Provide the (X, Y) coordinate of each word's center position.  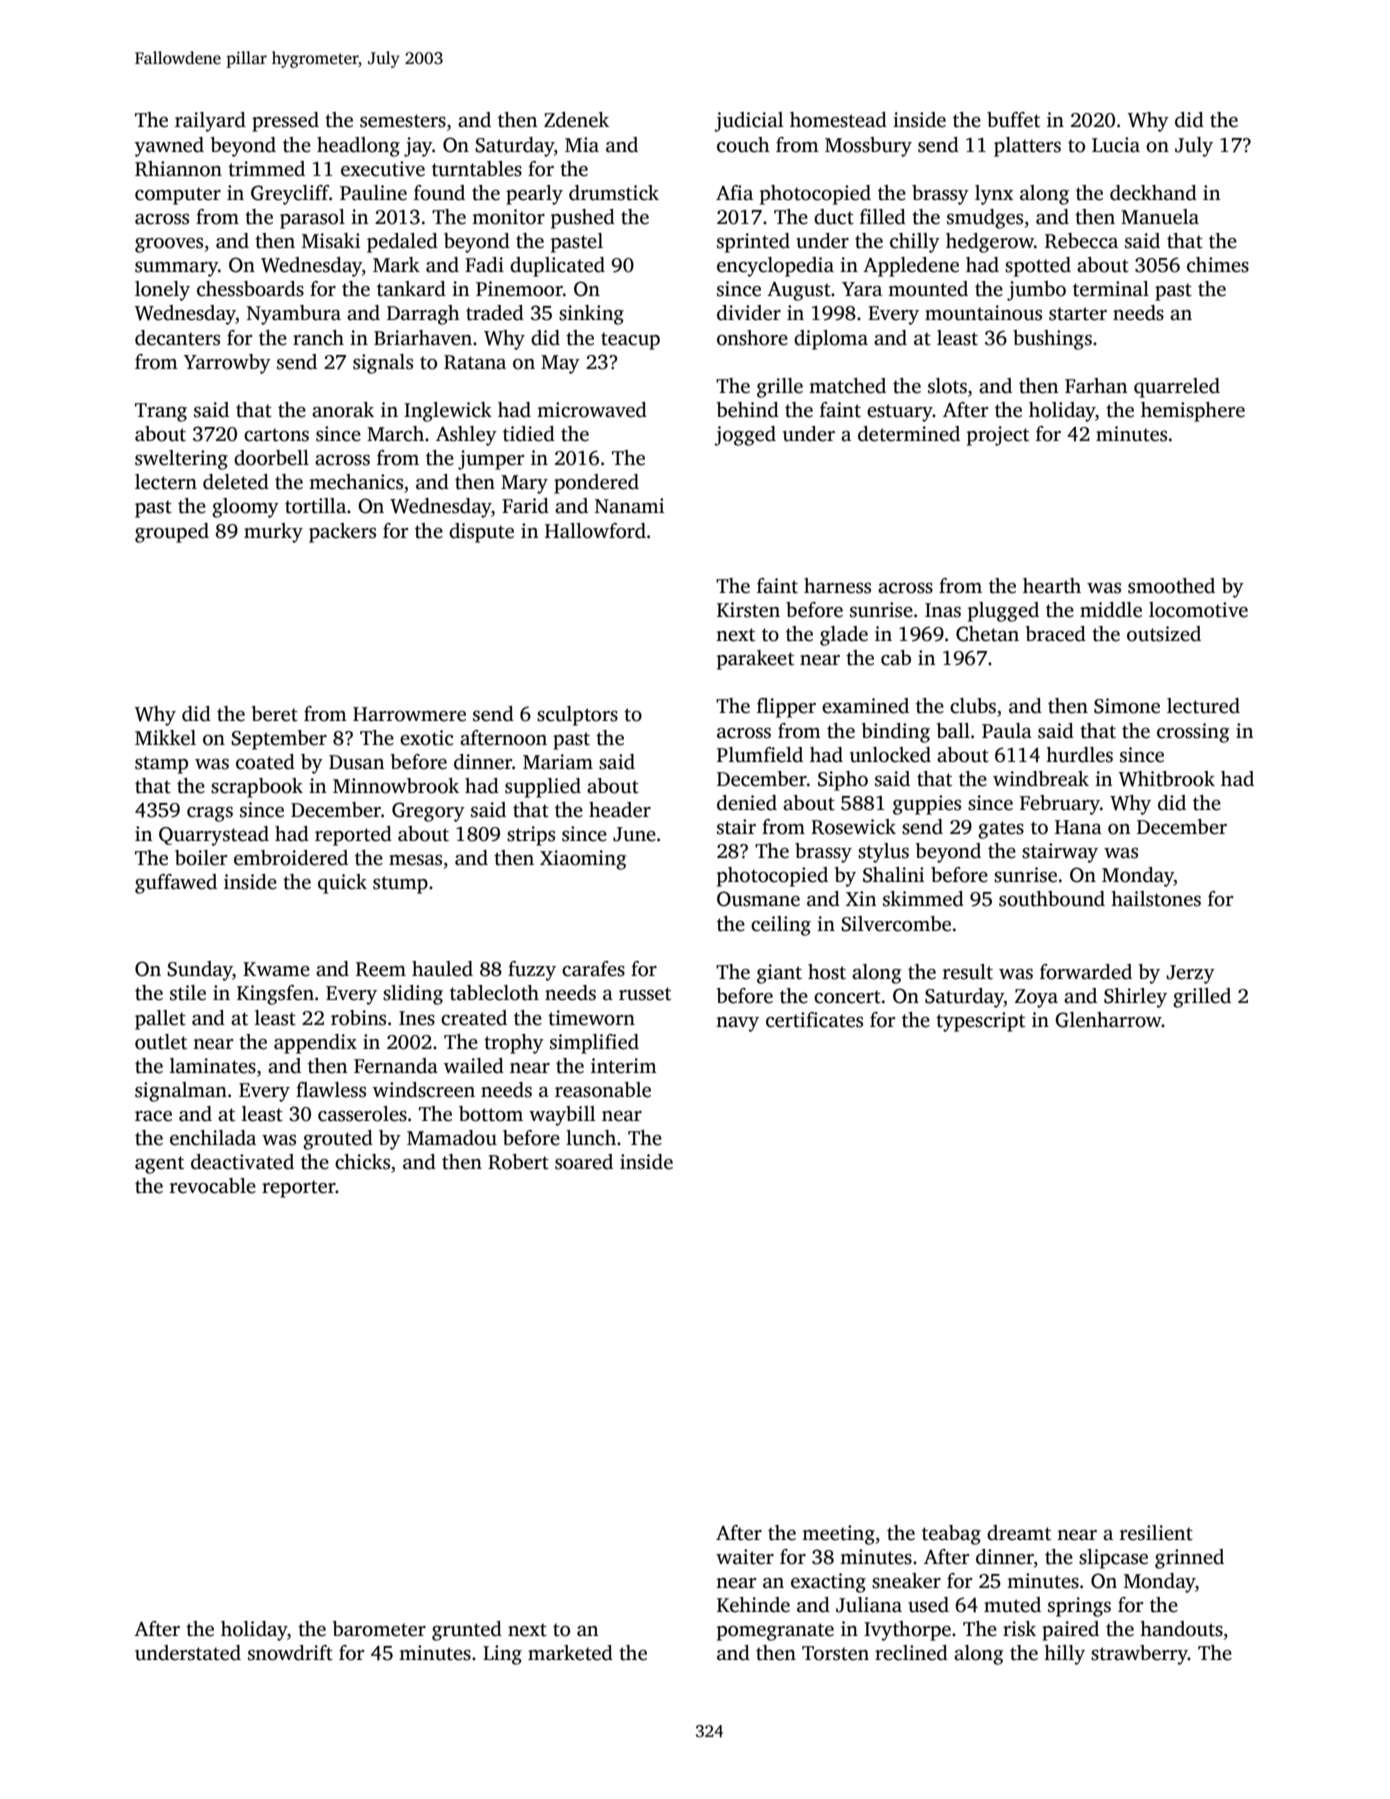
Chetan (987, 634)
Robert (518, 1162)
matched (847, 386)
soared (584, 1162)
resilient (1156, 1533)
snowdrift (290, 1653)
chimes (1218, 265)
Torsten (835, 1653)
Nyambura (294, 315)
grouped (172, 533)
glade (844, 636)
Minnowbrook (396, 786)
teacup (630, 341)
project (998, 436)
